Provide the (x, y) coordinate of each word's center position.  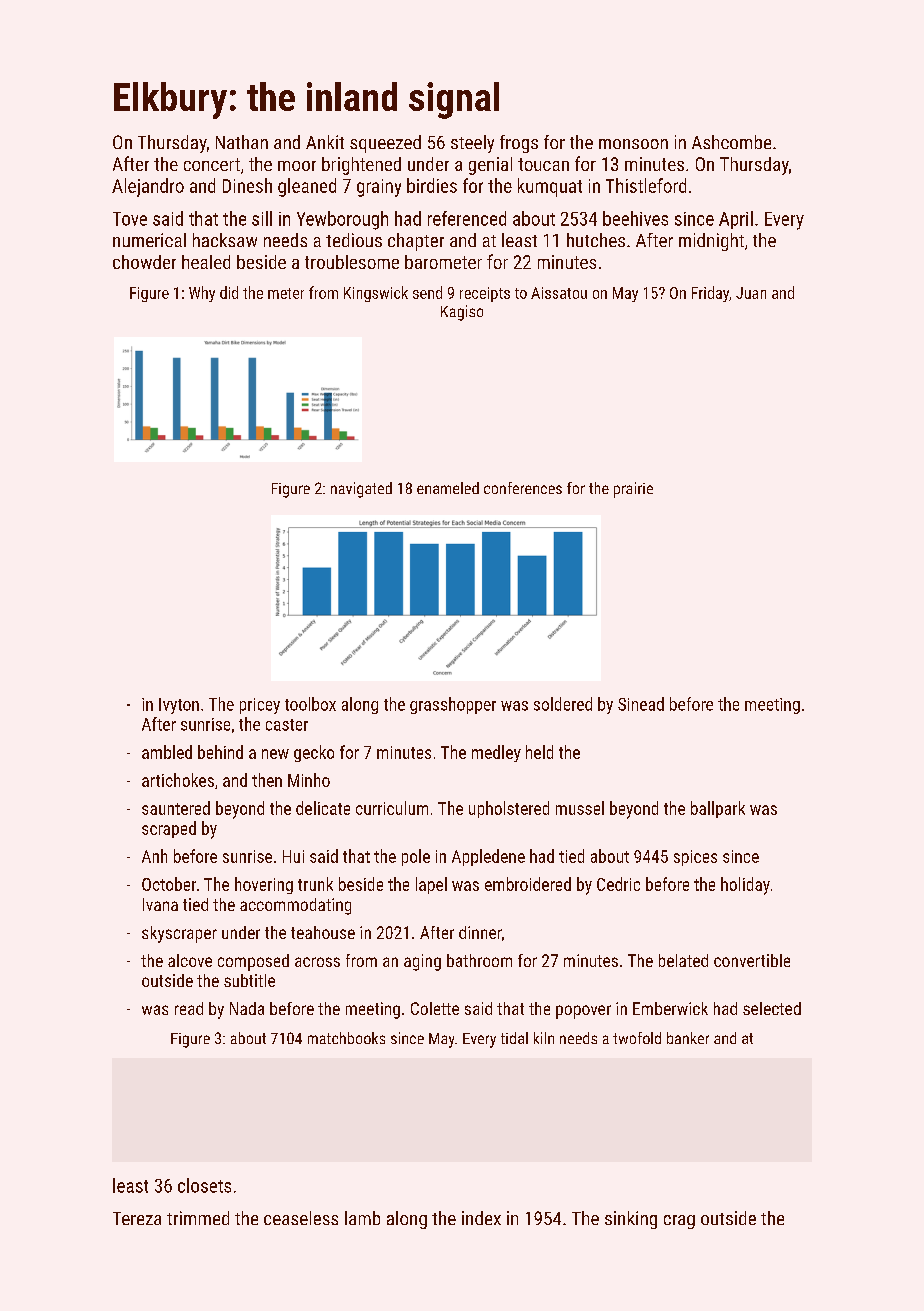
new (275, 754)
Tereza (137, 1218)
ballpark (718, 809)
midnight (711, 242)
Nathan (242, 142)
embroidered (528, 884)
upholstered (509, 809)
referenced (467, 218)
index (481, 1218)
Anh (154, 856)
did (229, 292)
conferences (523, 488)
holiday (745, 886)
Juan (751, 293)
